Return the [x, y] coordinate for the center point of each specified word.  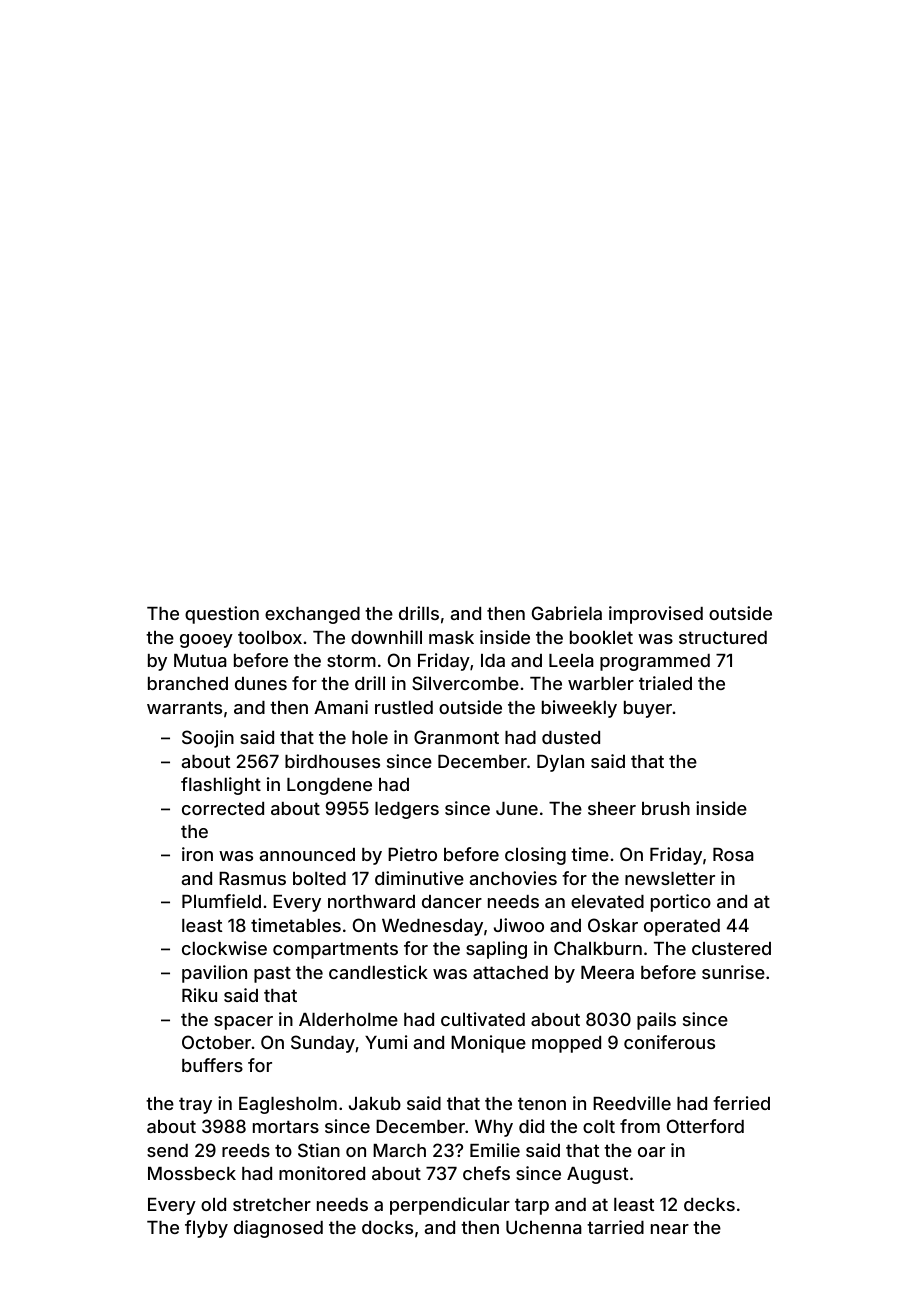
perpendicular [450, 1206]
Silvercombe [465, 683]
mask [451, 637]
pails [656, 1021]
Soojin [208, 739]
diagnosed [278, 1229]
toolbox [270, 637]
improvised [656, 615]
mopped [566, 1044]
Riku [199, 995]
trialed [665, 683]
